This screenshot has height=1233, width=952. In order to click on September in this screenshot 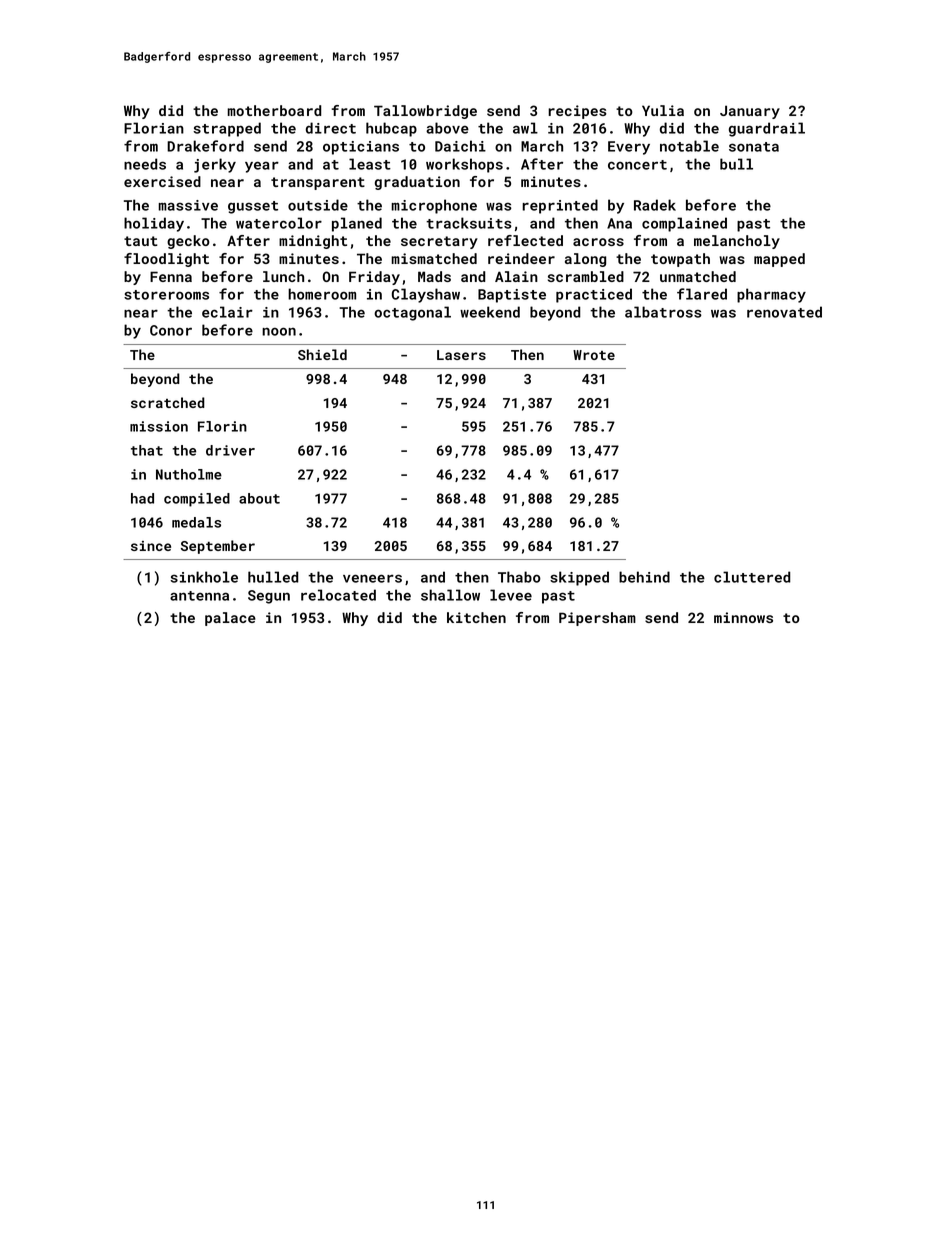, I will do `click(218, 547)`.
